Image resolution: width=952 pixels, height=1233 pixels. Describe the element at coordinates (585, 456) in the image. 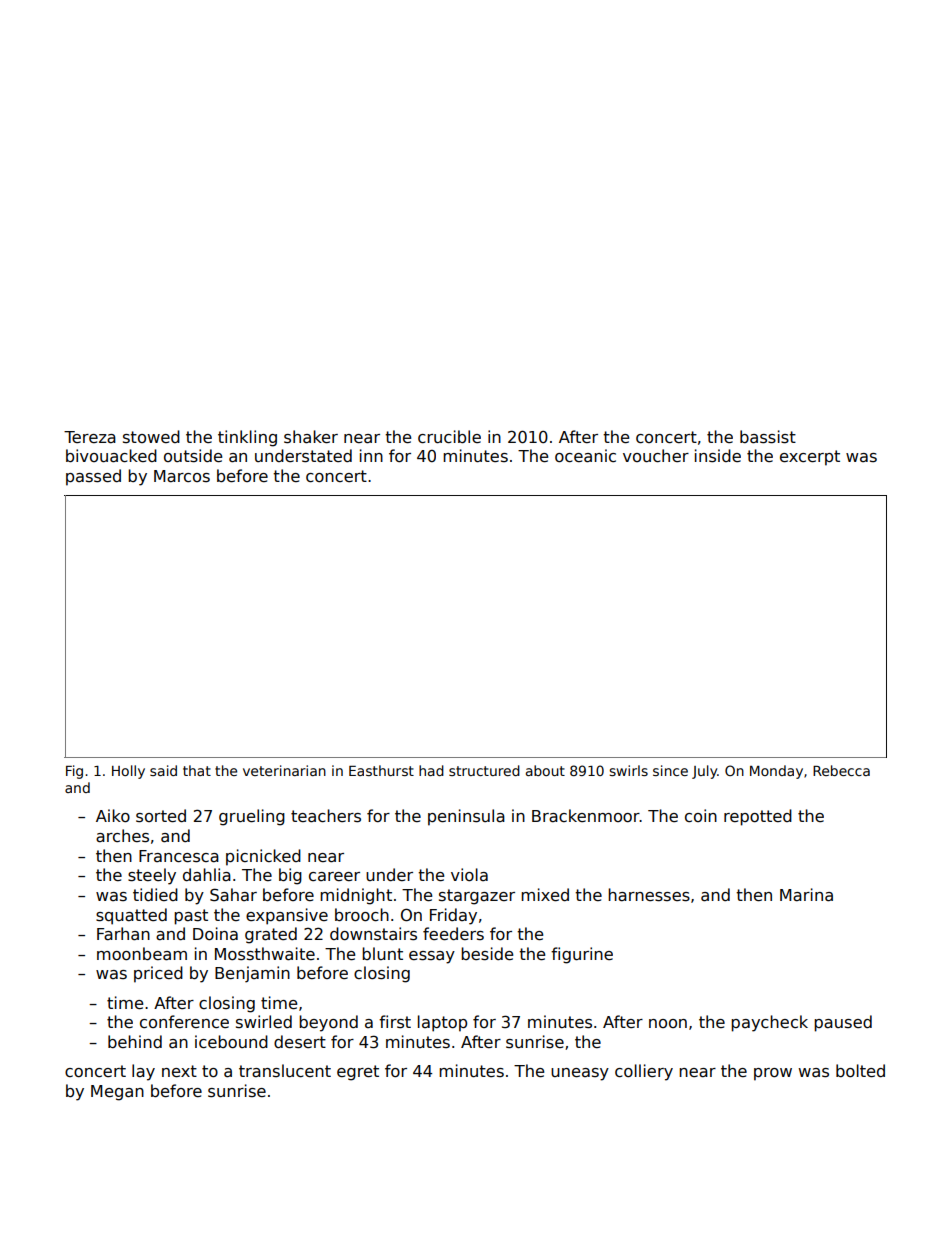

I see `oceanic` at that location.
